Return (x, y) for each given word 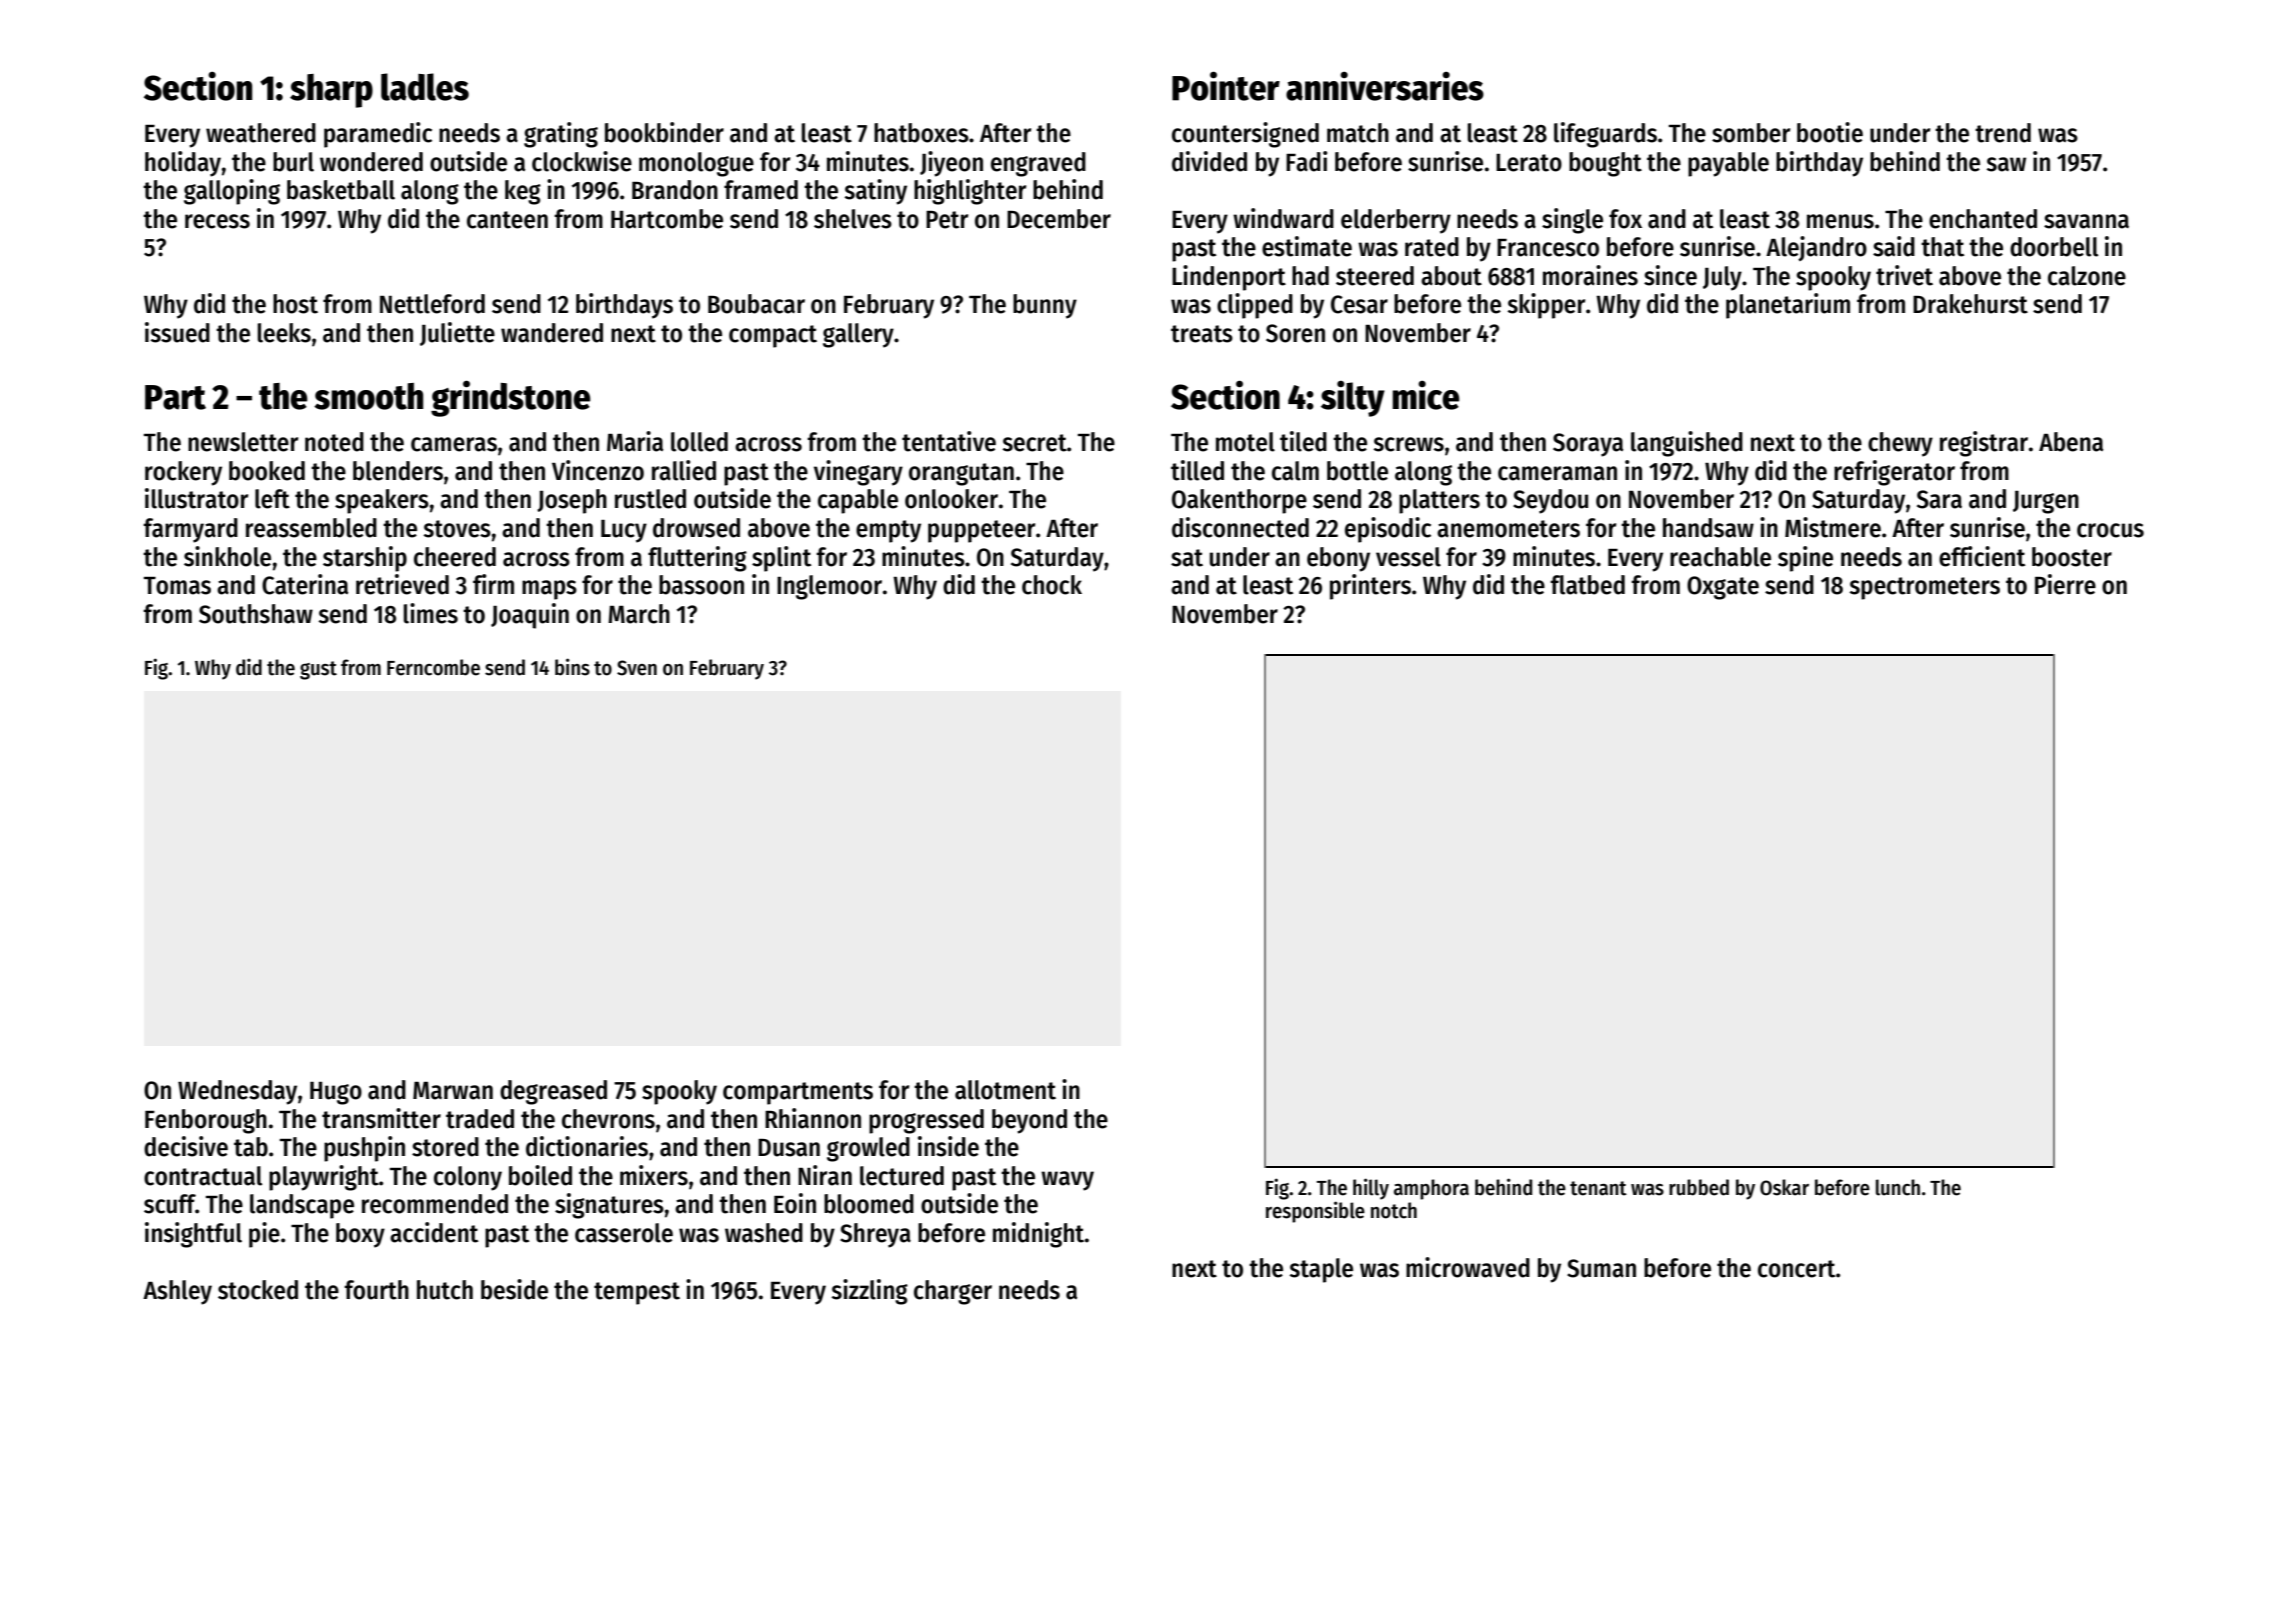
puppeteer (981, 531)
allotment (1005, 1090)
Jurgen (2046, 502)
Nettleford (432, 304)
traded (480, 1119)
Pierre (2065, 584)
